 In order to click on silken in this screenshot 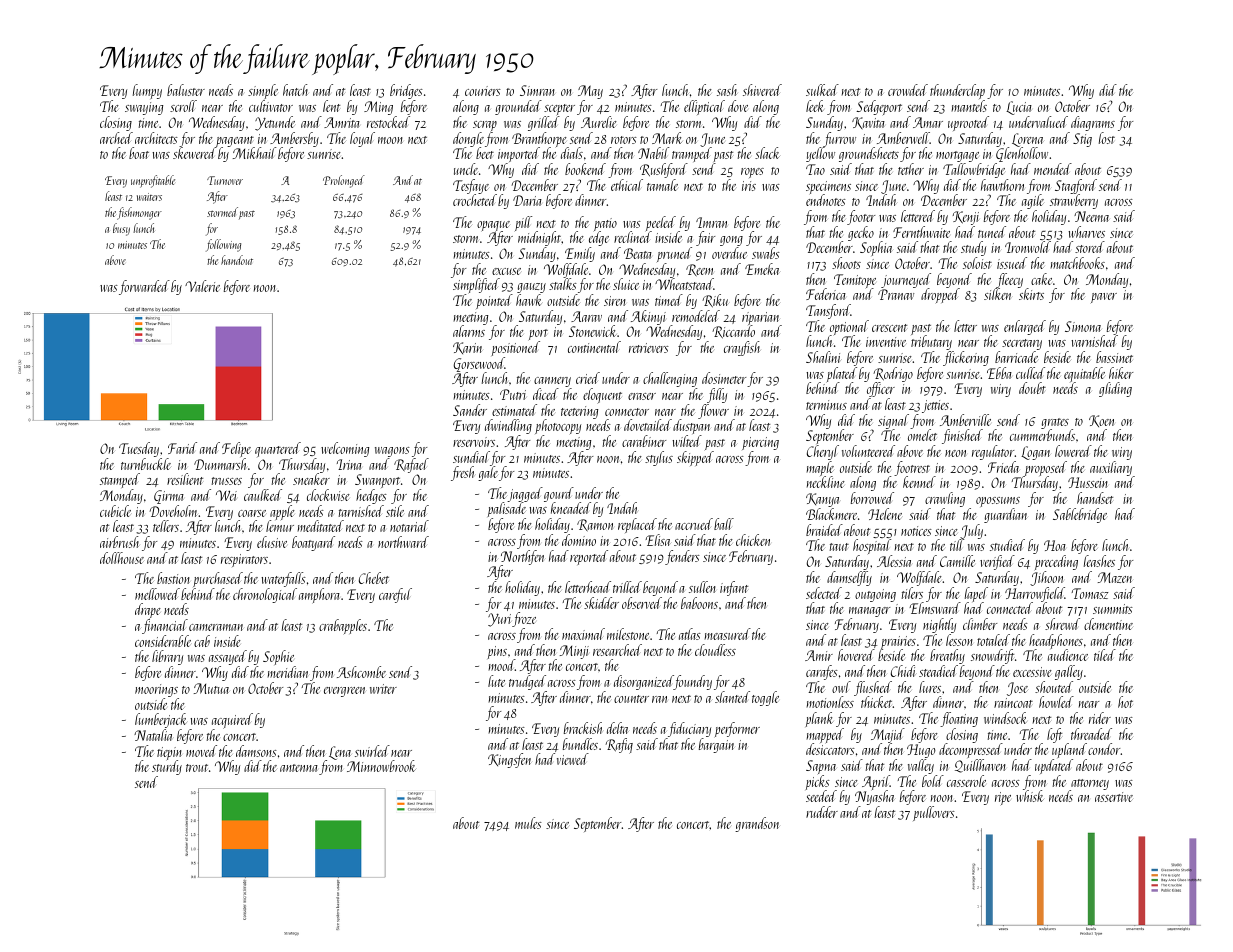, I will do `click(997, 294)`.
